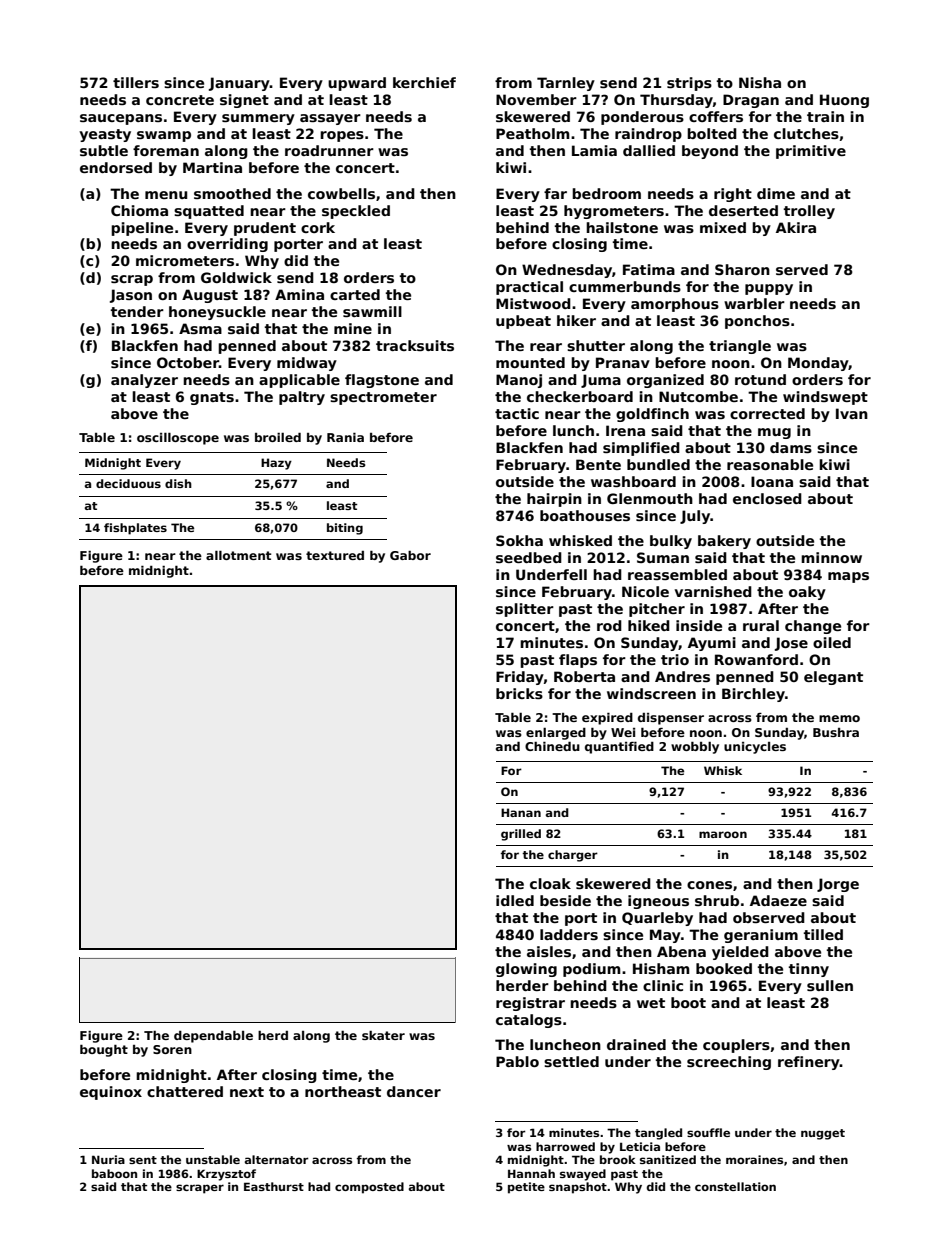 This screenshot has height=1233, width=952. I want to click on strips, so click(689, 84).
